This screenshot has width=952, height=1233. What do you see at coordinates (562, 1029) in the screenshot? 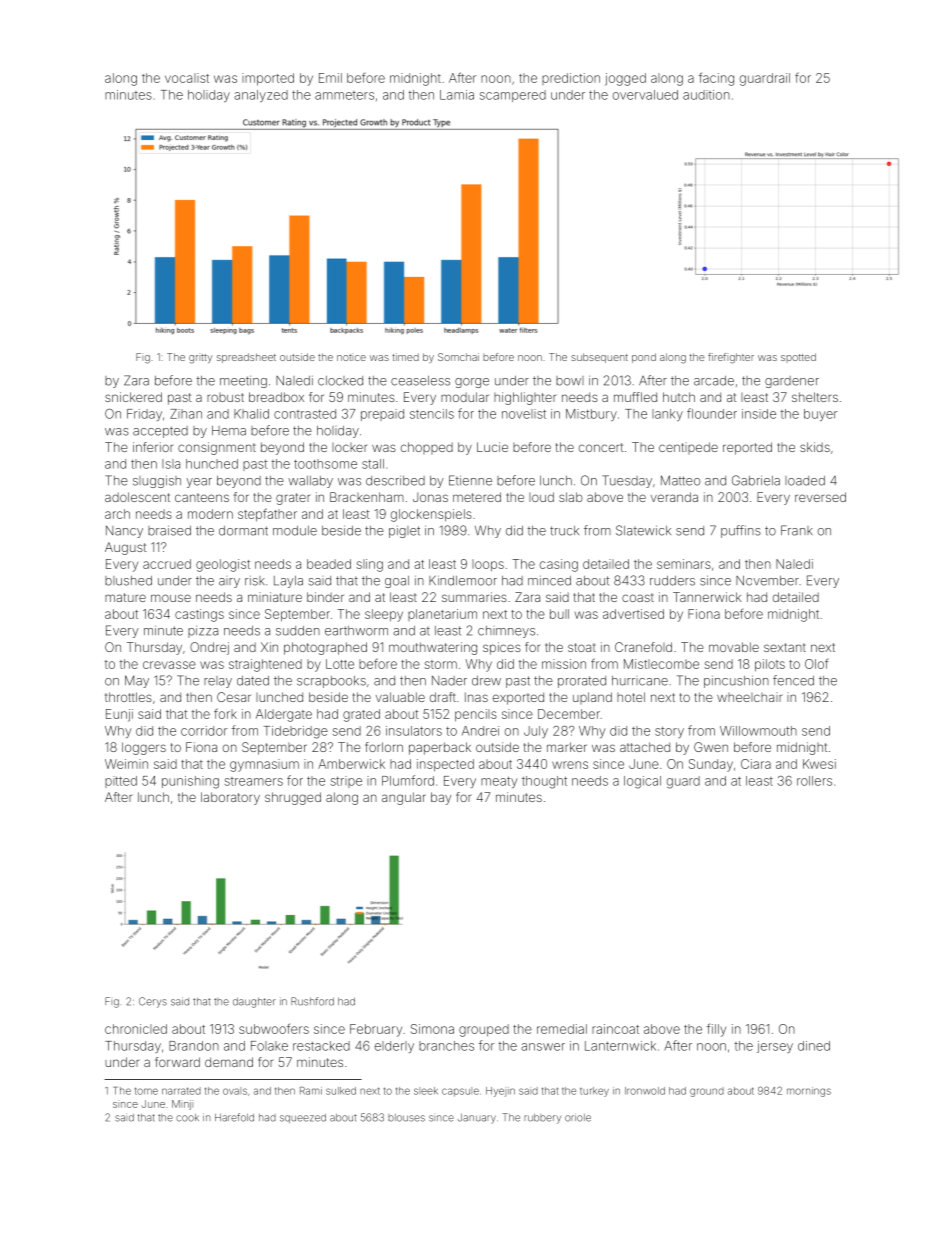
I see `remedial` at bounding box center [562, 1029].
